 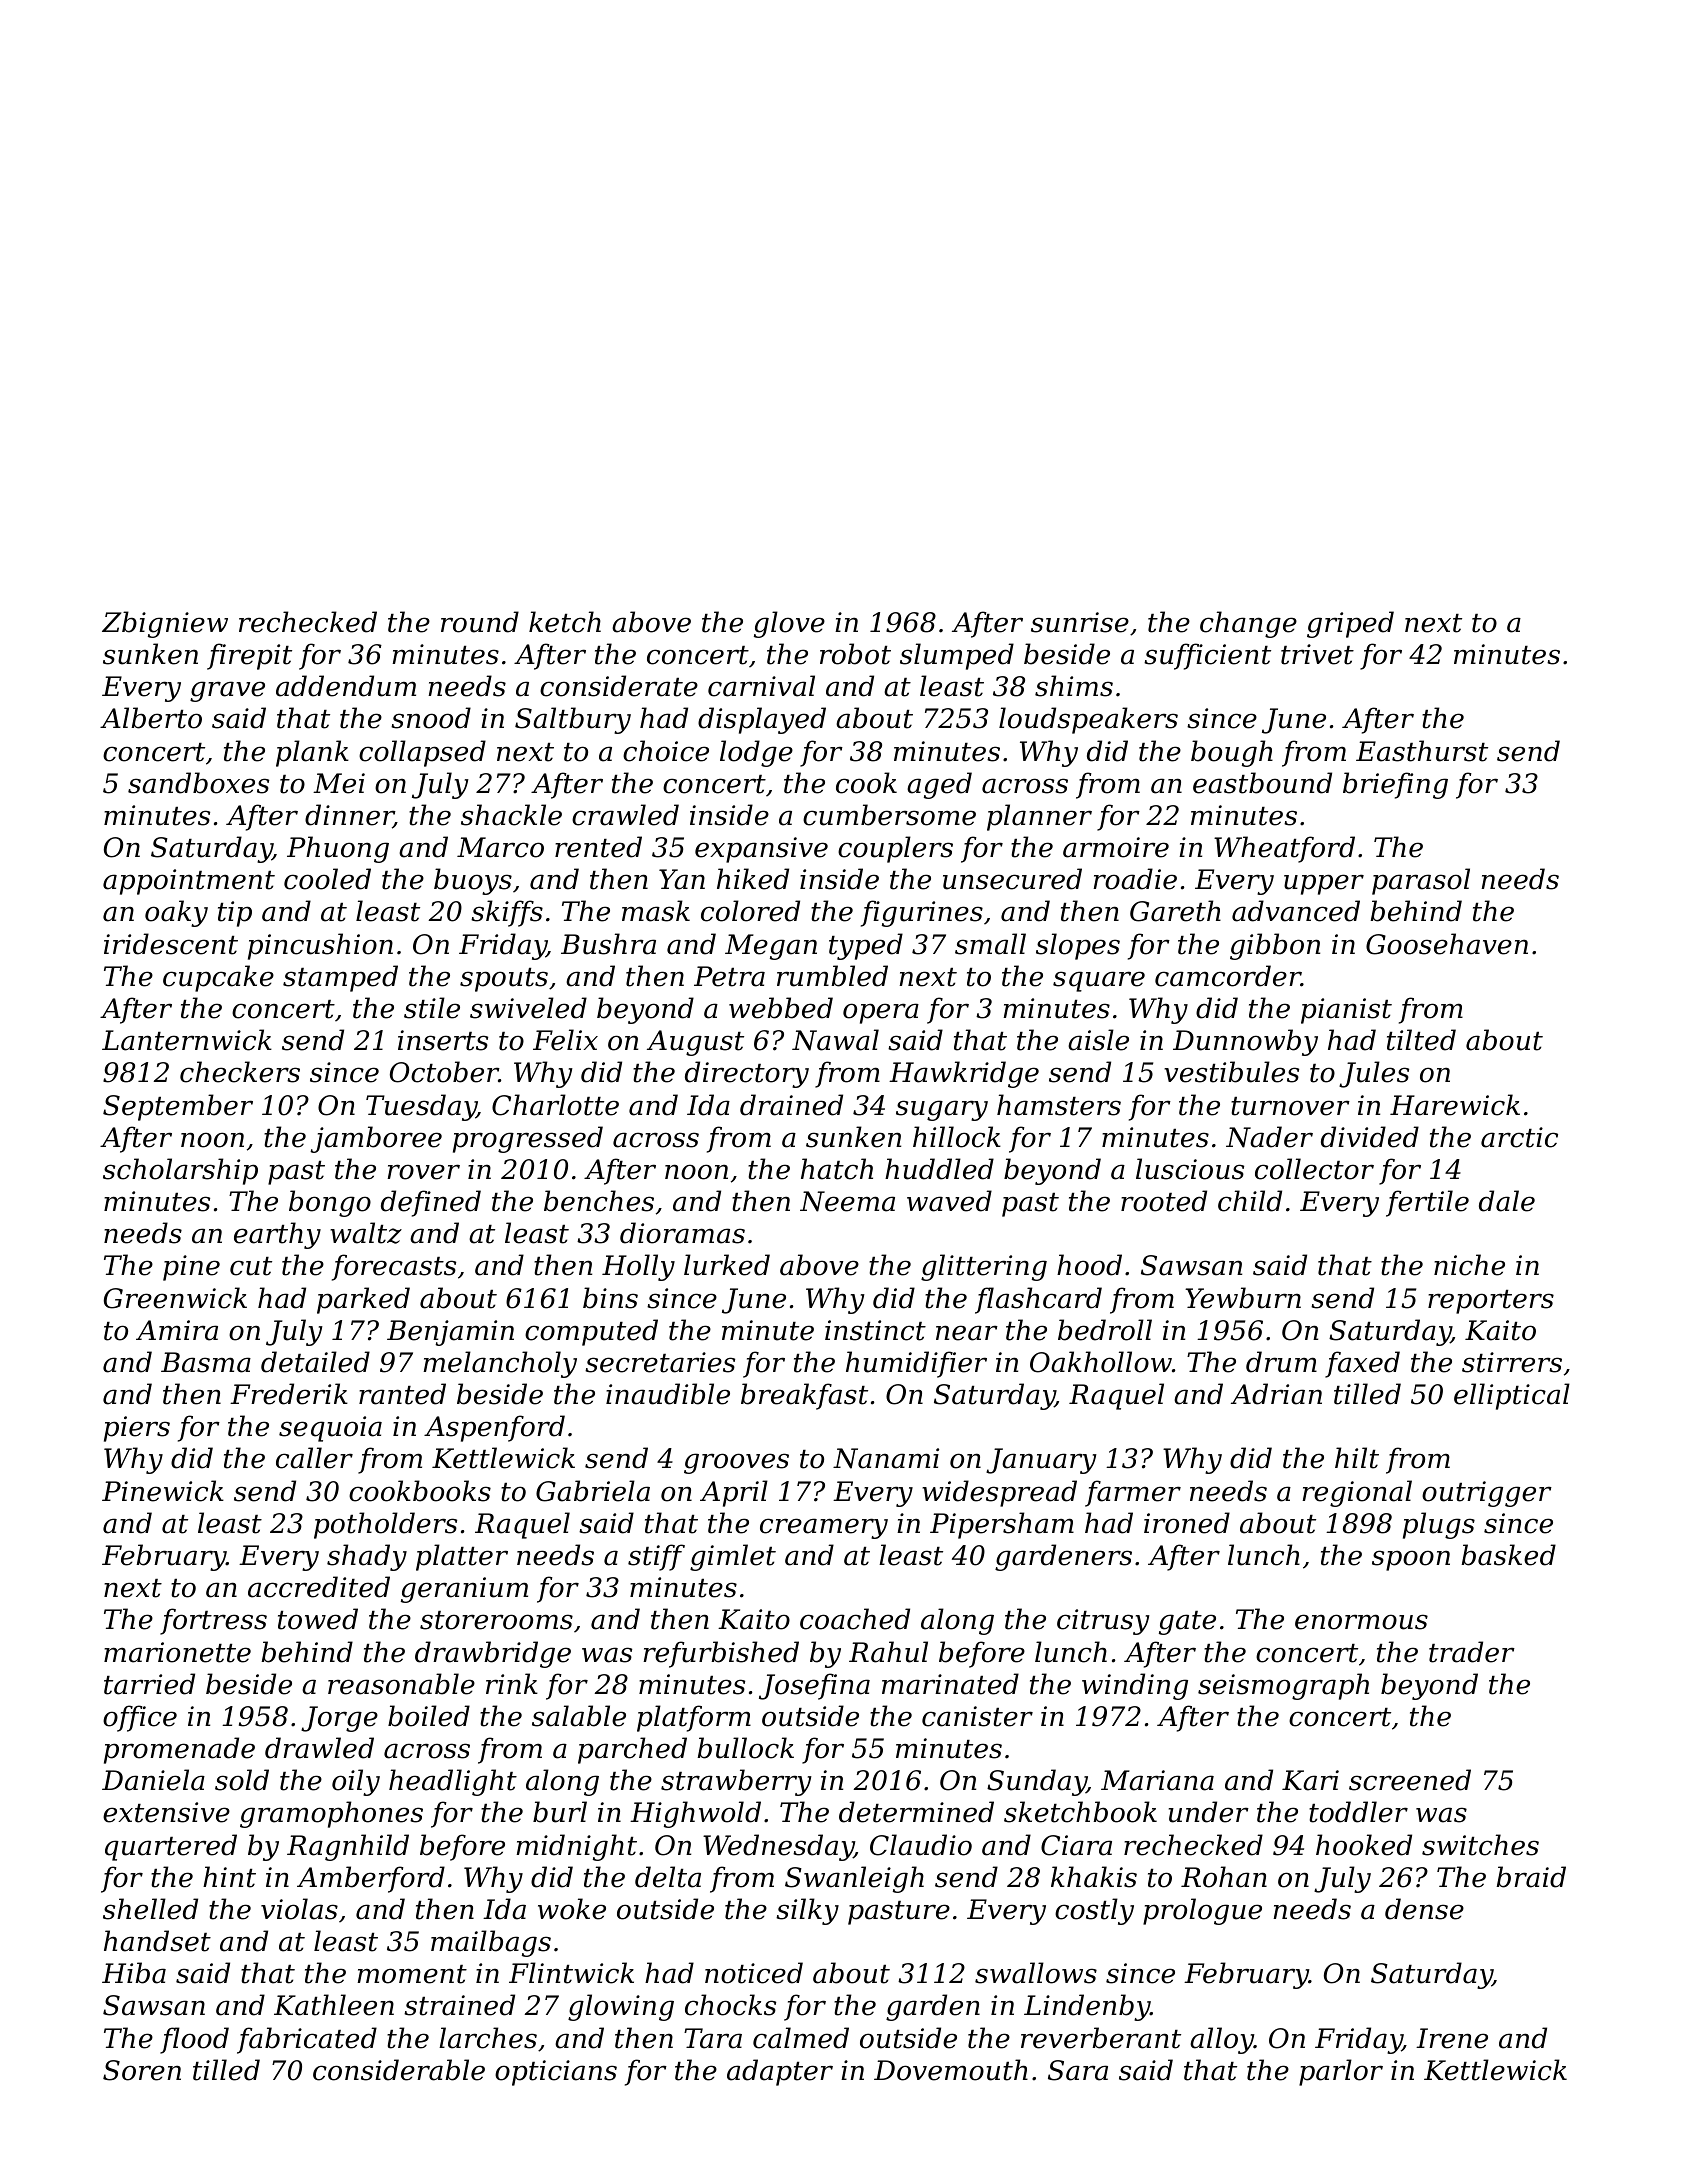 I want to click on glove, so click(x=789, y=624).
